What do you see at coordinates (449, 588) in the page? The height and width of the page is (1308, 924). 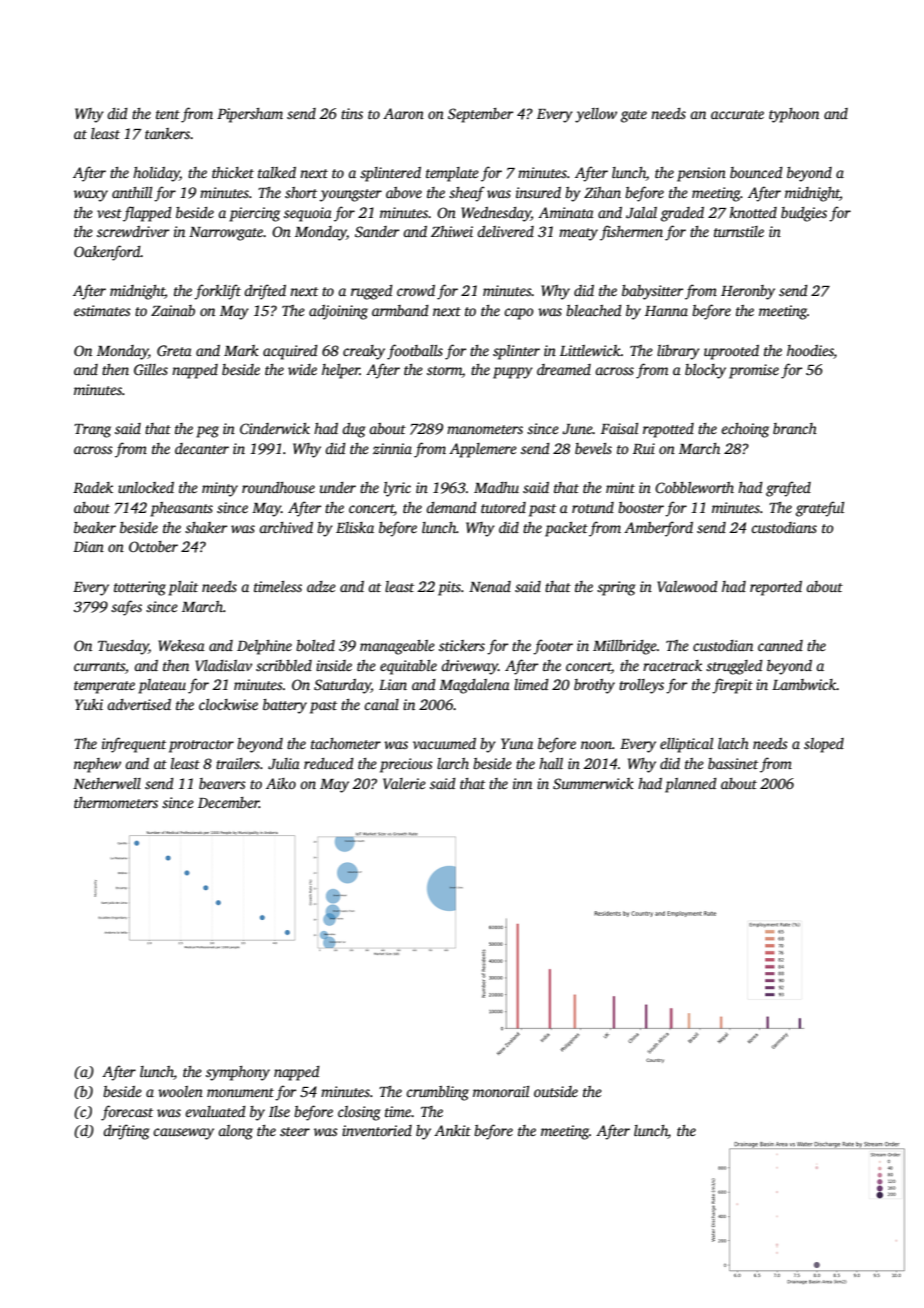 I see `pits` at bounding box center [449, 588].
